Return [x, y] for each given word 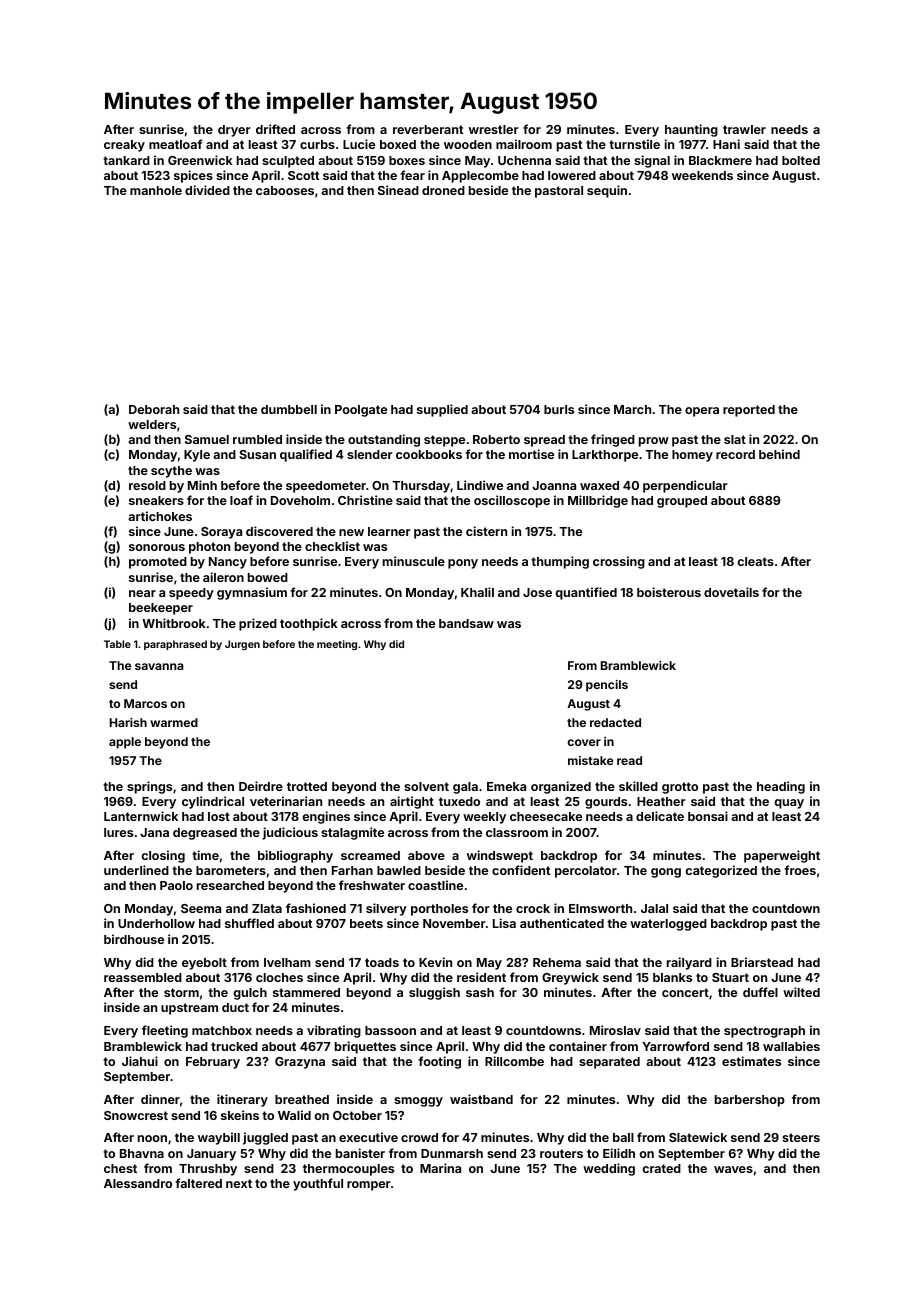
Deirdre [261, 786]
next [239, 1183]
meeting [337, 645]
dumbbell [289, 409]
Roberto [496, 439]
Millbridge [598, 501]
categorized [721, 871]
